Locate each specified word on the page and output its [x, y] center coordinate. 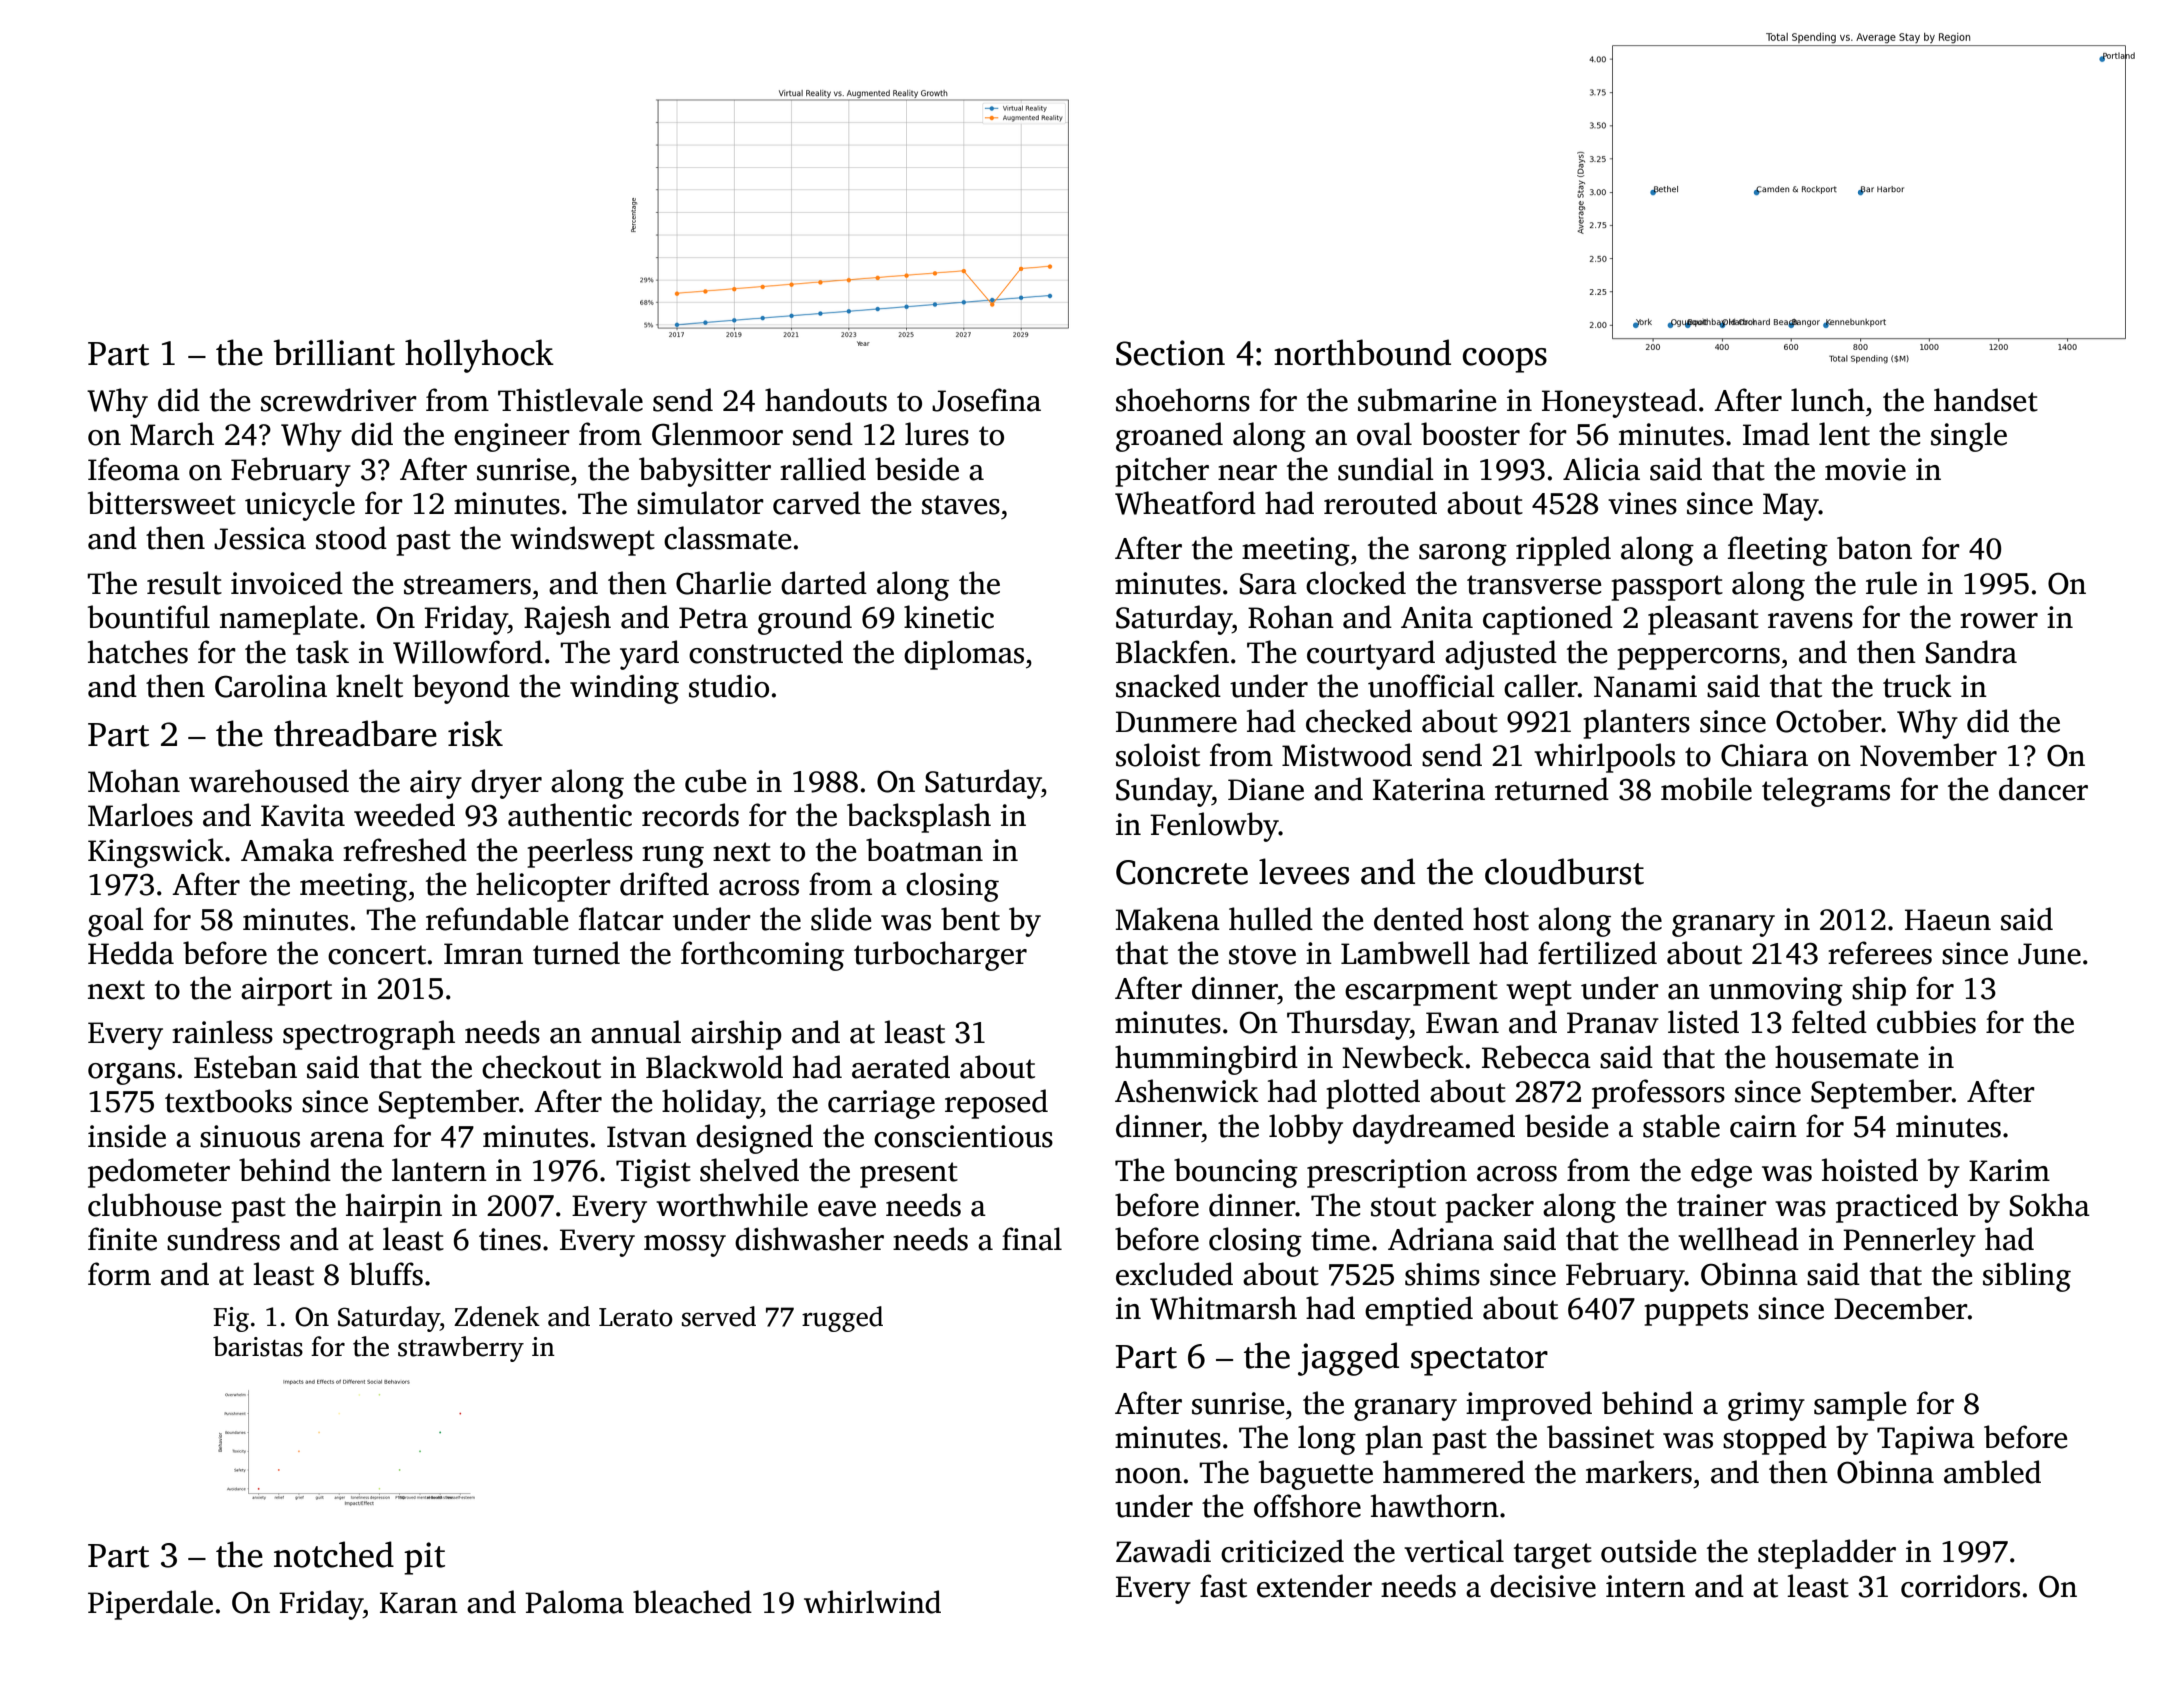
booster [1470, 434]
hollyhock [479, 356]
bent [970, 919]
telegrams [1826, 792]
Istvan [647, 1137]
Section [1170, 353]
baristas [258, 1346]
